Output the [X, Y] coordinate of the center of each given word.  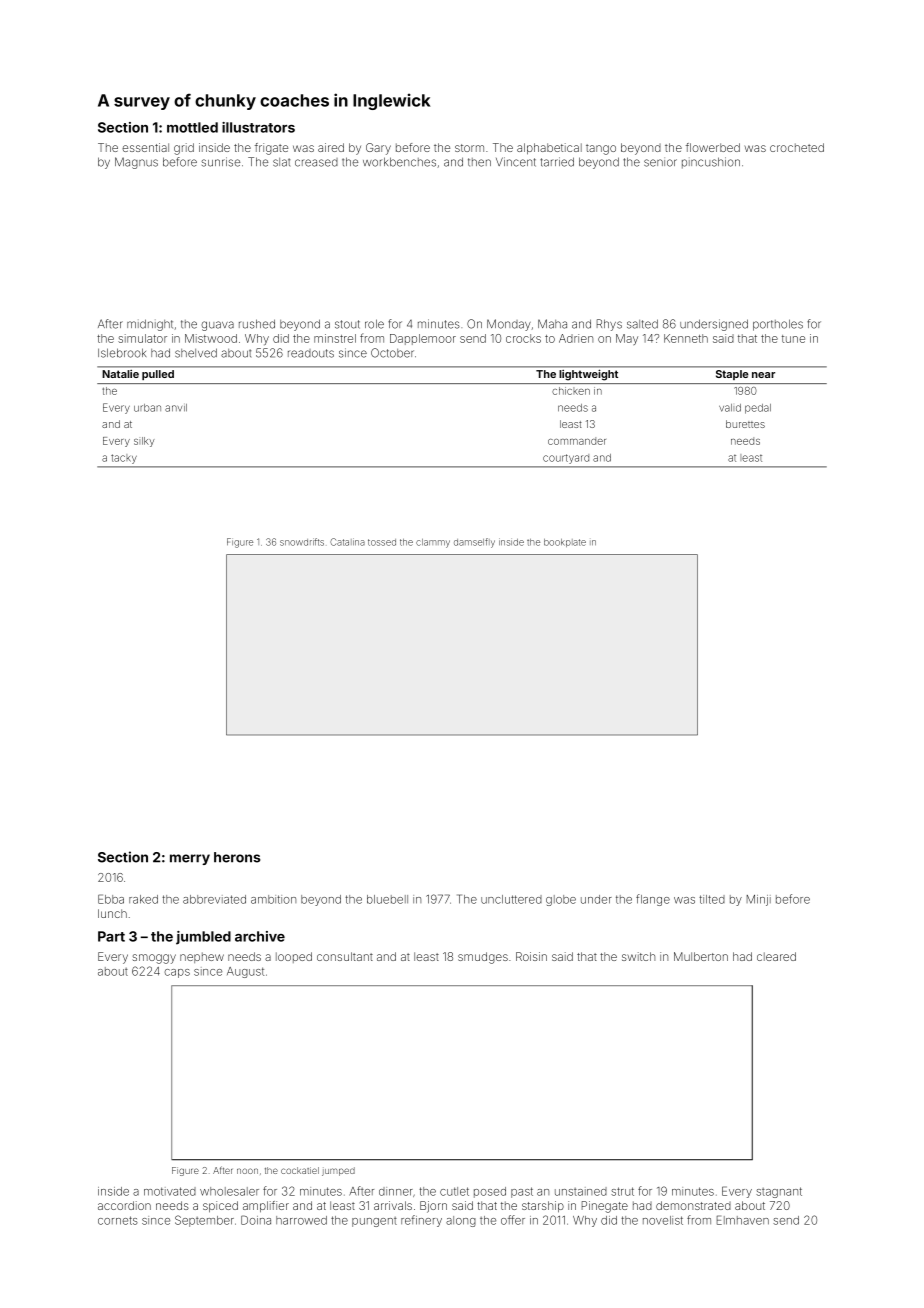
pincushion [711, 163]
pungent [374, 1222]
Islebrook [122, 353]
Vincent [516, 162]
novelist [663, 1220]
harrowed [301, 1220]
